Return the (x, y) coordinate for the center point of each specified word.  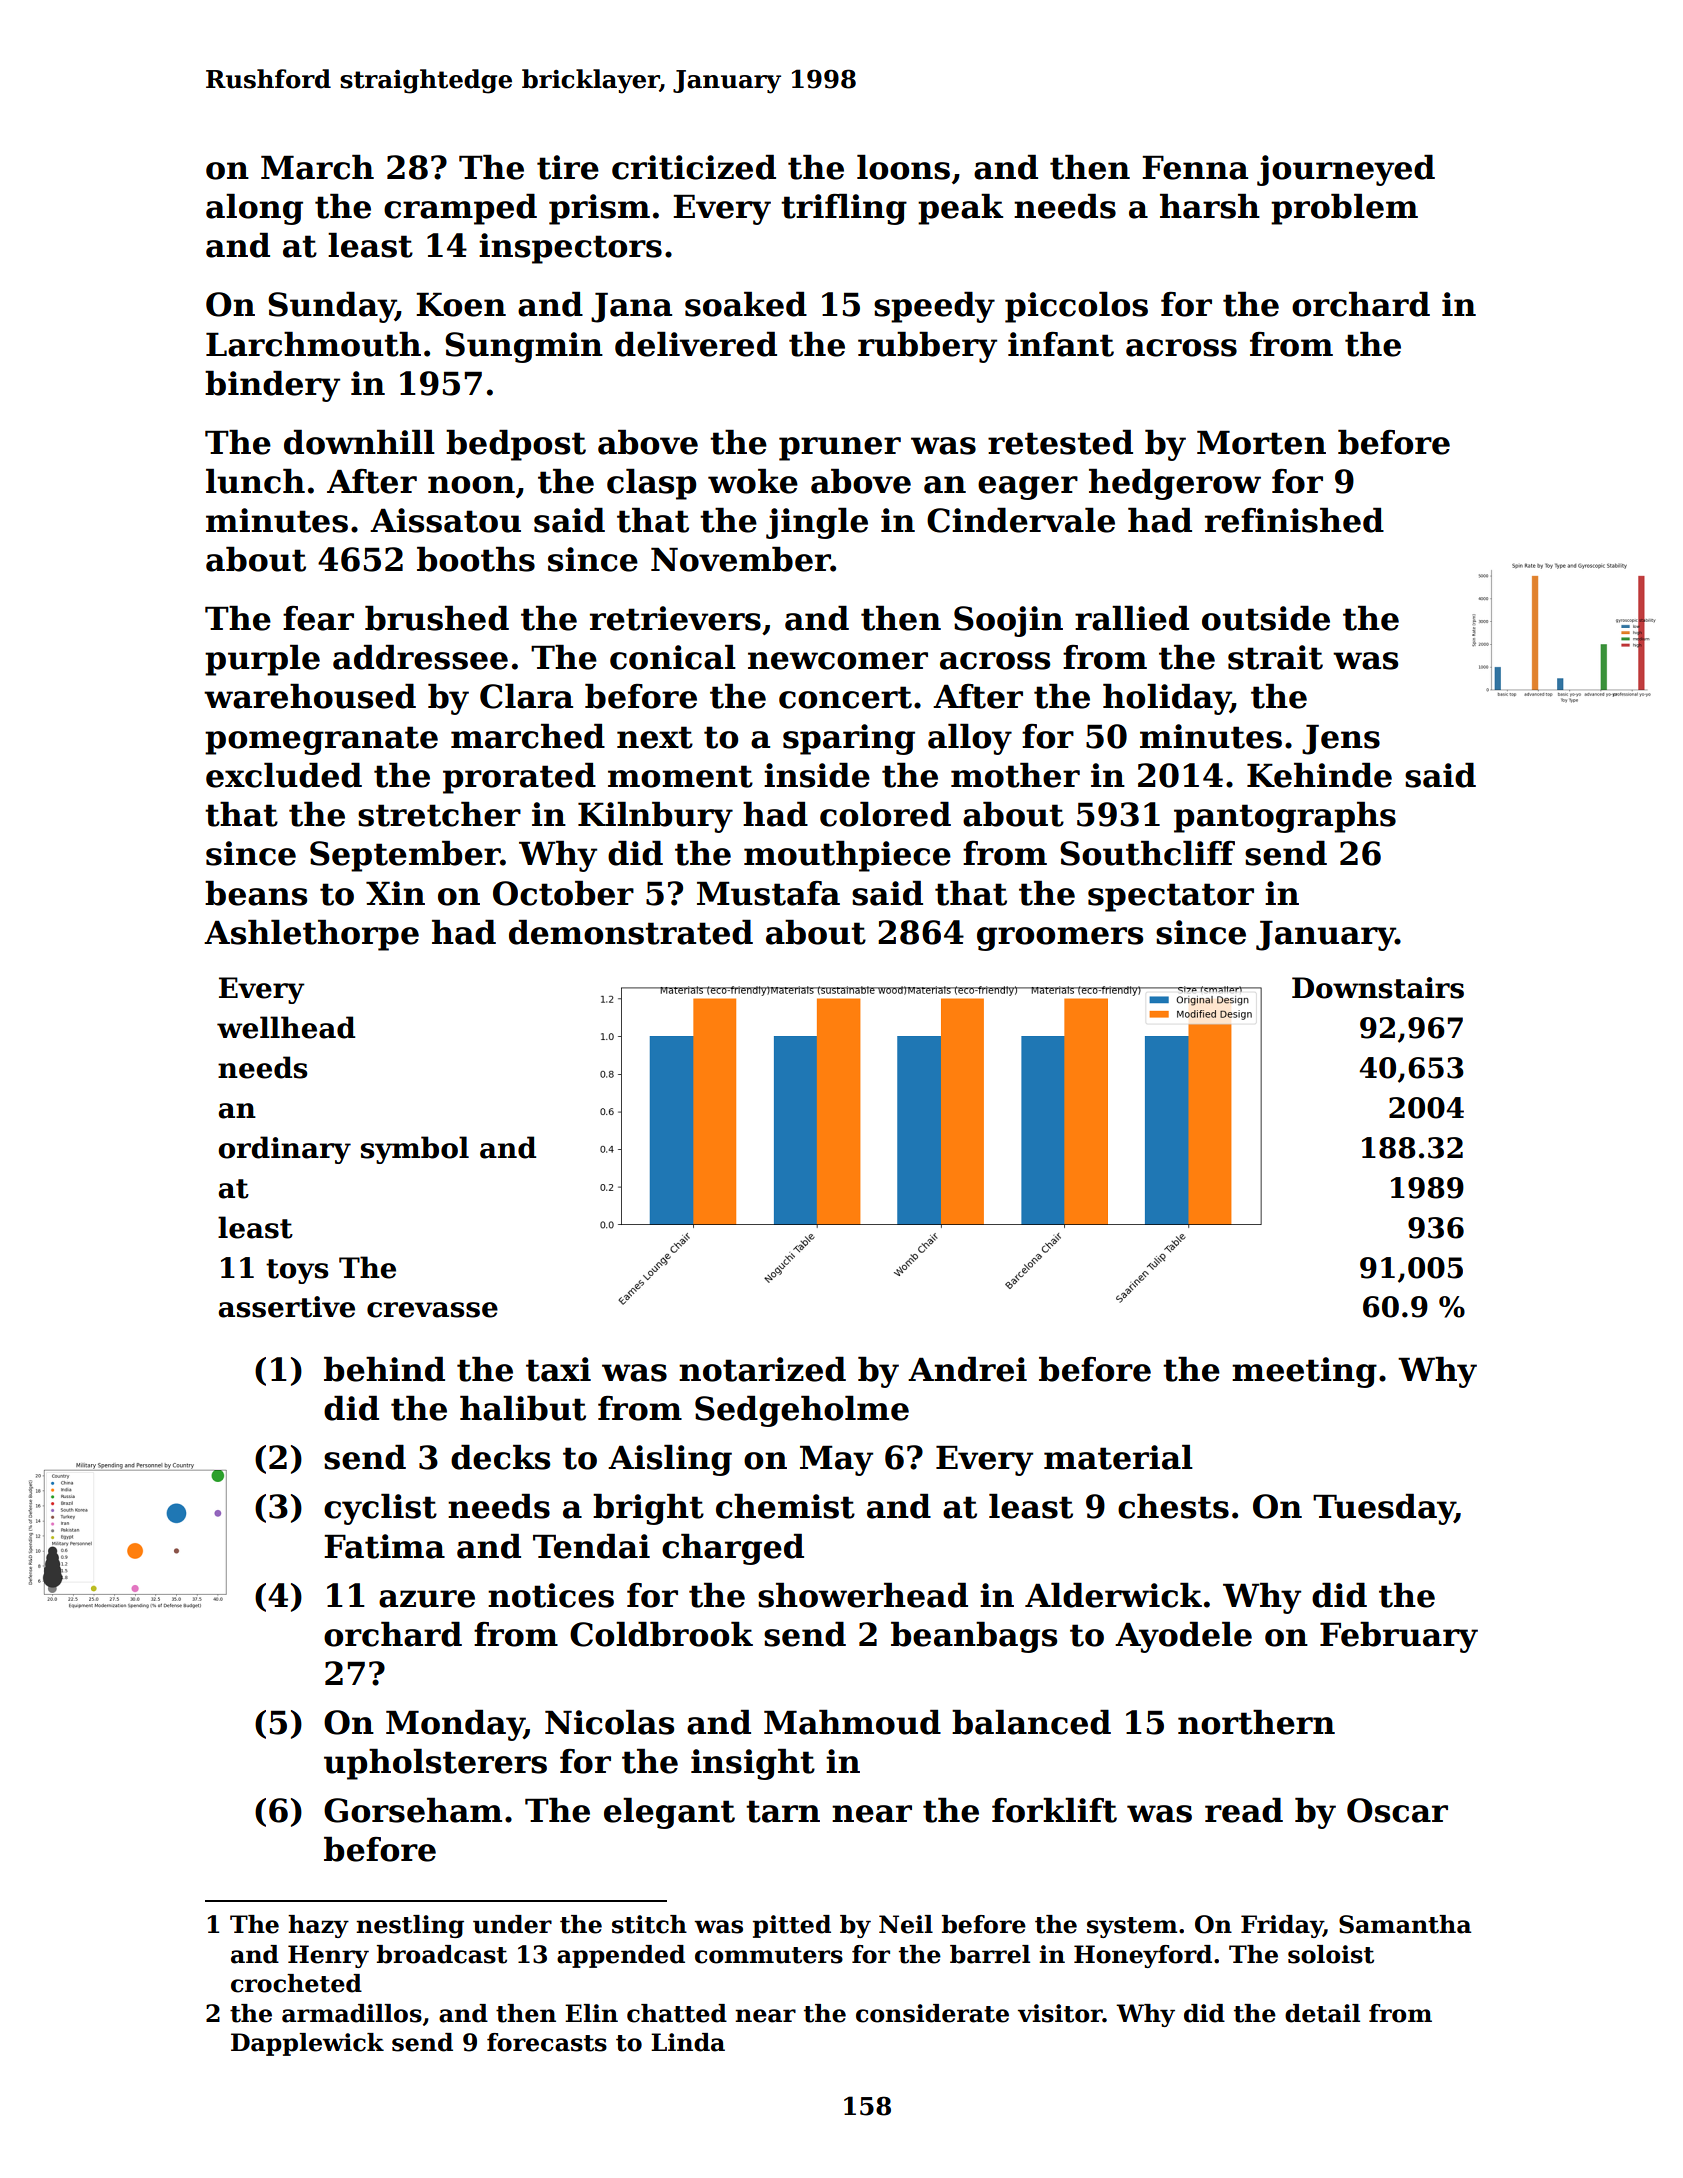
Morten (1261, 442)
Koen (461, 304)
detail (1322, 2013)
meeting (1304, 1372)
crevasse (432, 1310)
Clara (526, 696)
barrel (990, 1954)
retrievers (675, 618)
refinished (1294, 520)
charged (733, 1549)
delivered (696, 344)
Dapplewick (307, 2044)
